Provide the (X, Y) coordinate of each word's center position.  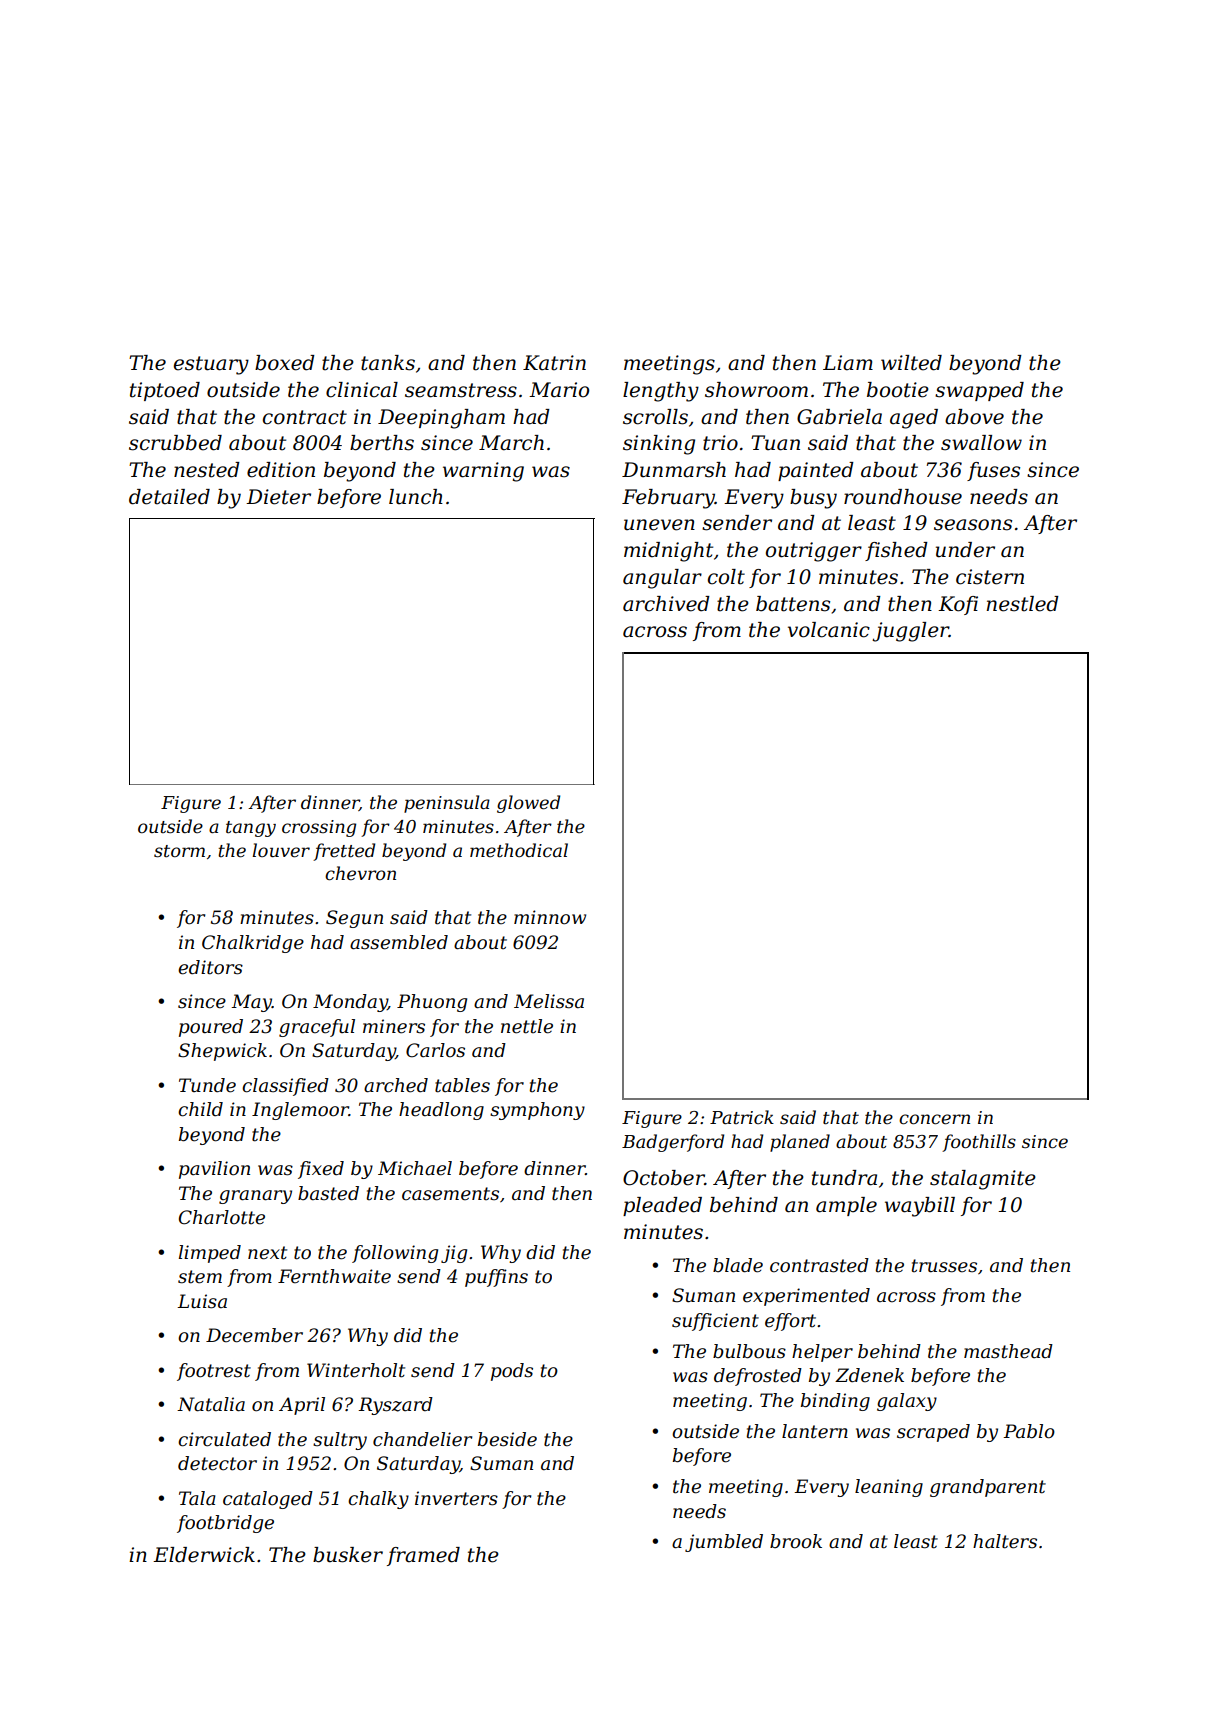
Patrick (742, 1117)
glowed (528, 804)
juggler (910, 632)
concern (934, 1119)
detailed (169, 497)
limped (210, 1254)
